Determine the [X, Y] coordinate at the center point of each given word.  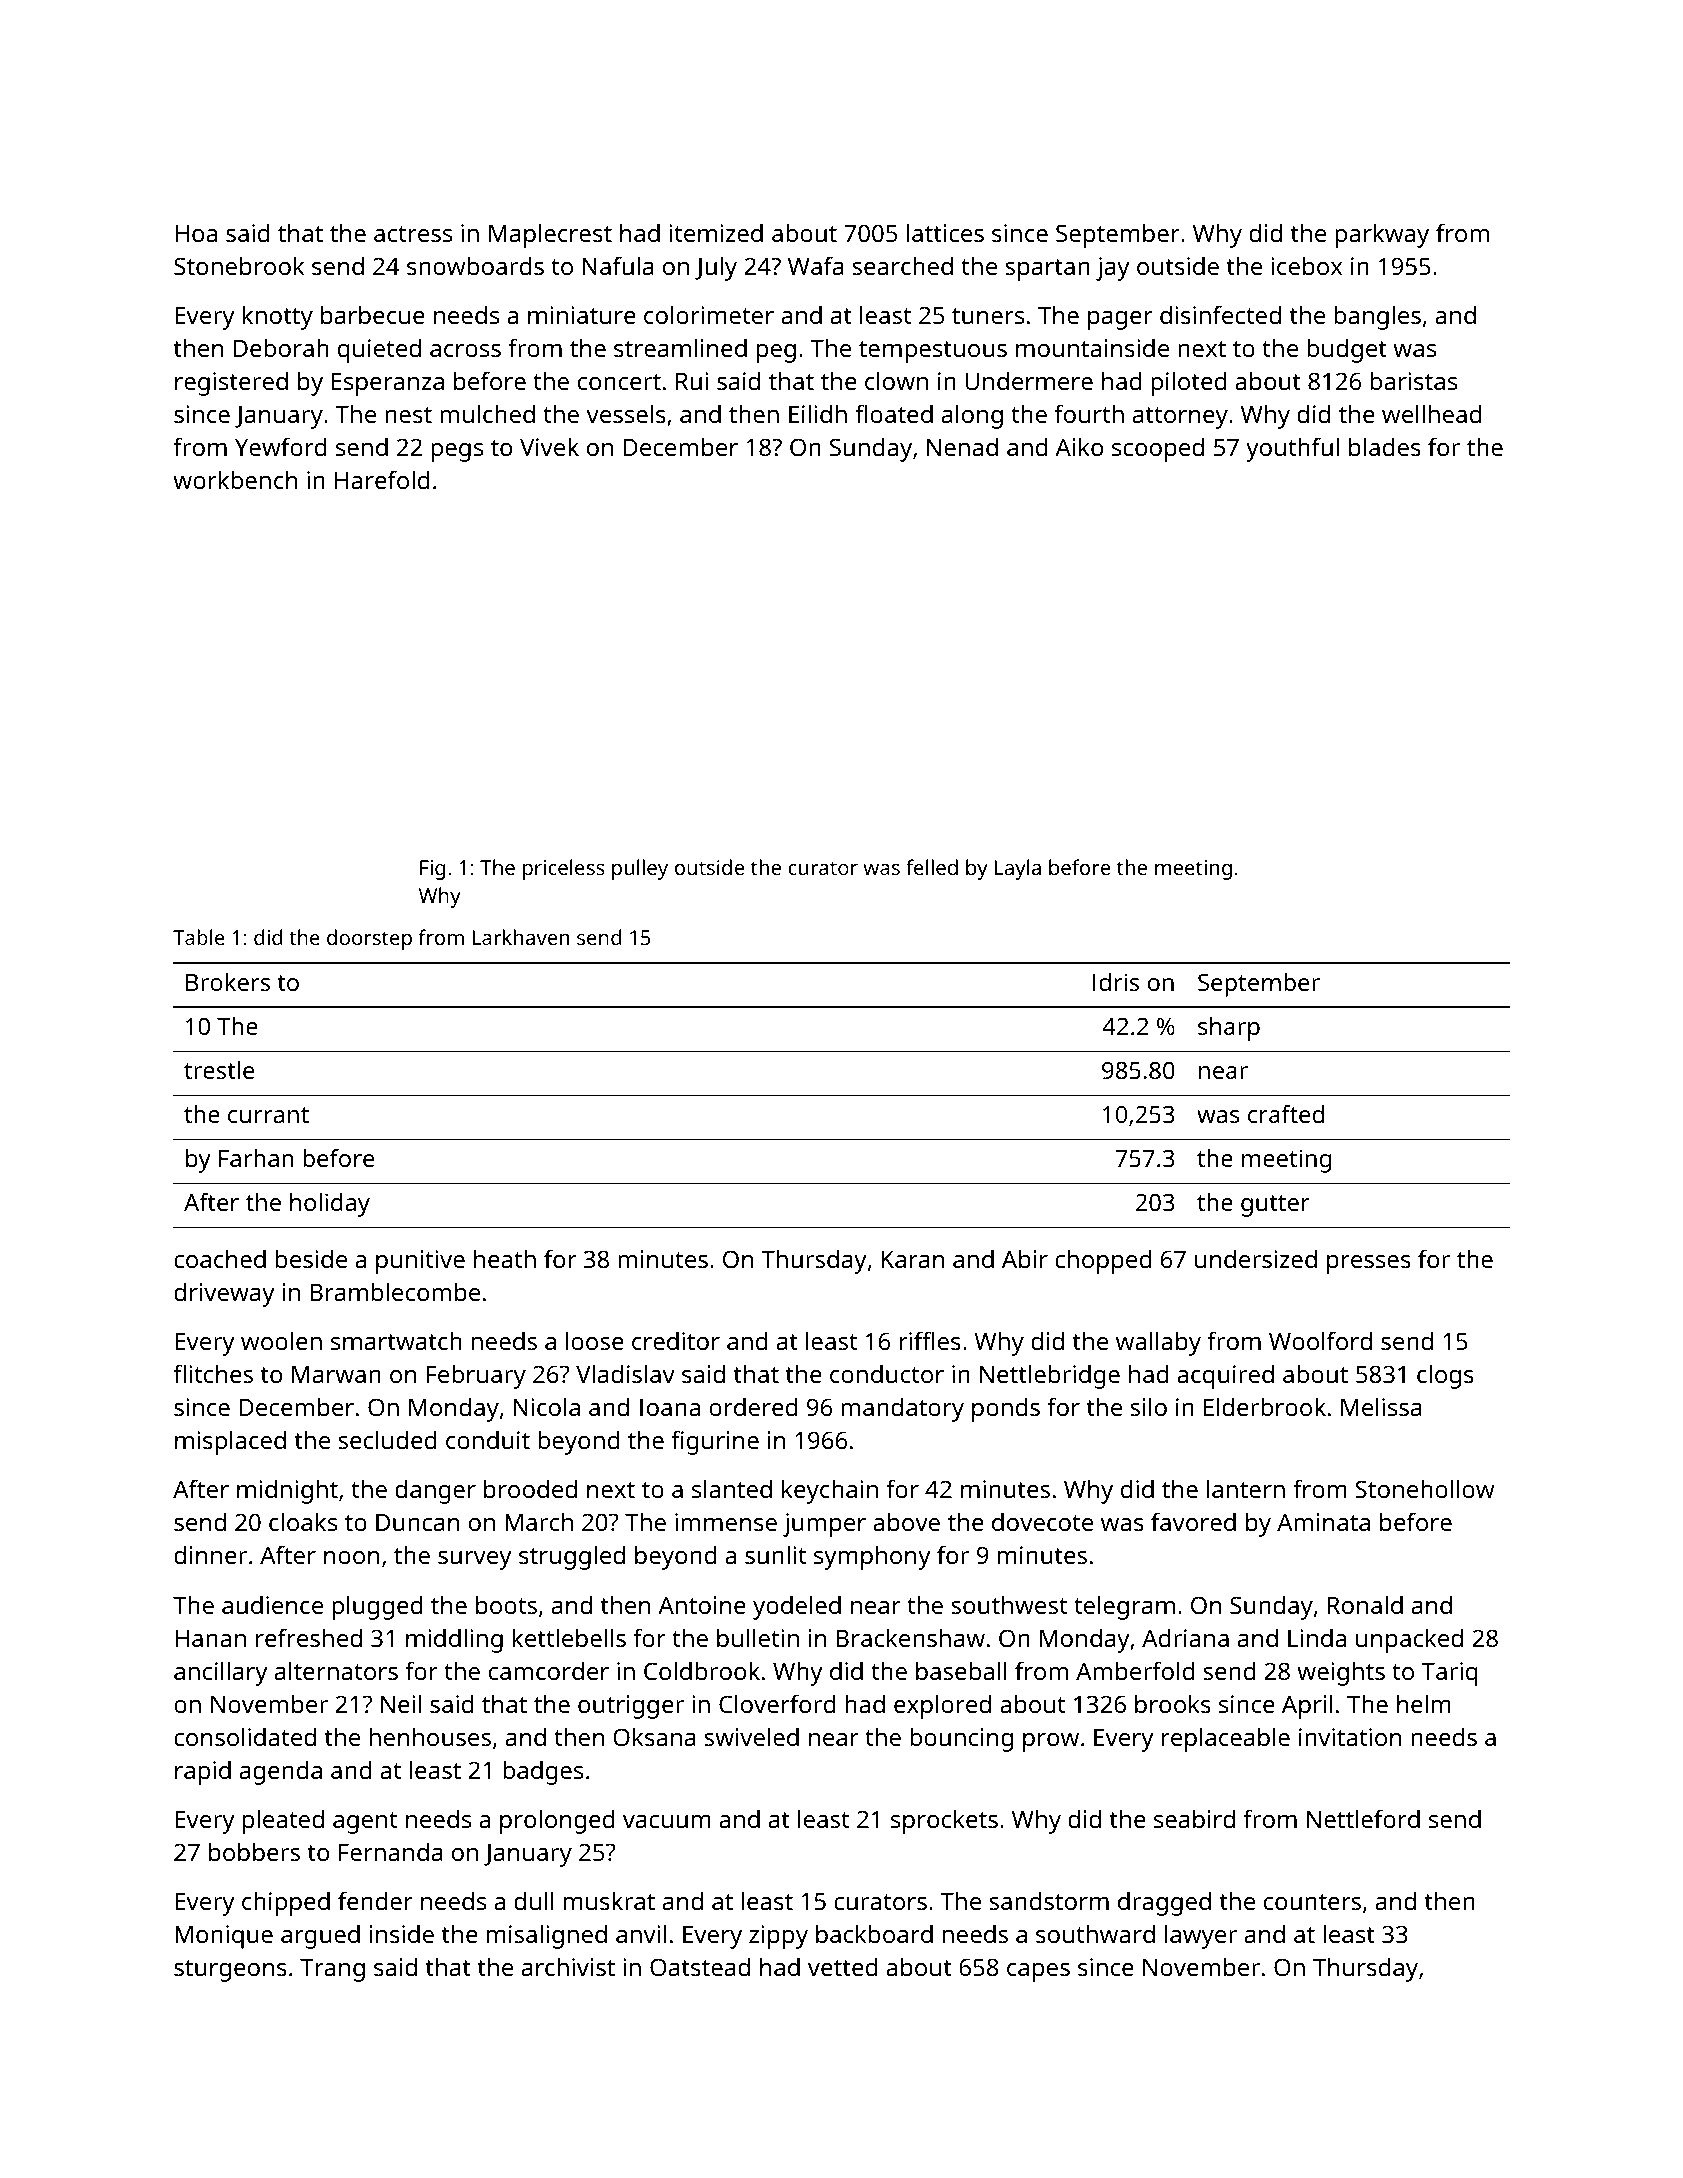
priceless [564, 869]
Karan [912, 1259]
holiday [330, 1205]
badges [543, 1772]
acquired [1225, 1376]
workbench [235, 479]
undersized [1256, 1258]
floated [894, 413]
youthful [1292, 449]
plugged [377, 1607]
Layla [1018, 869]
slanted [732, 1488]
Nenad [962, 446]
